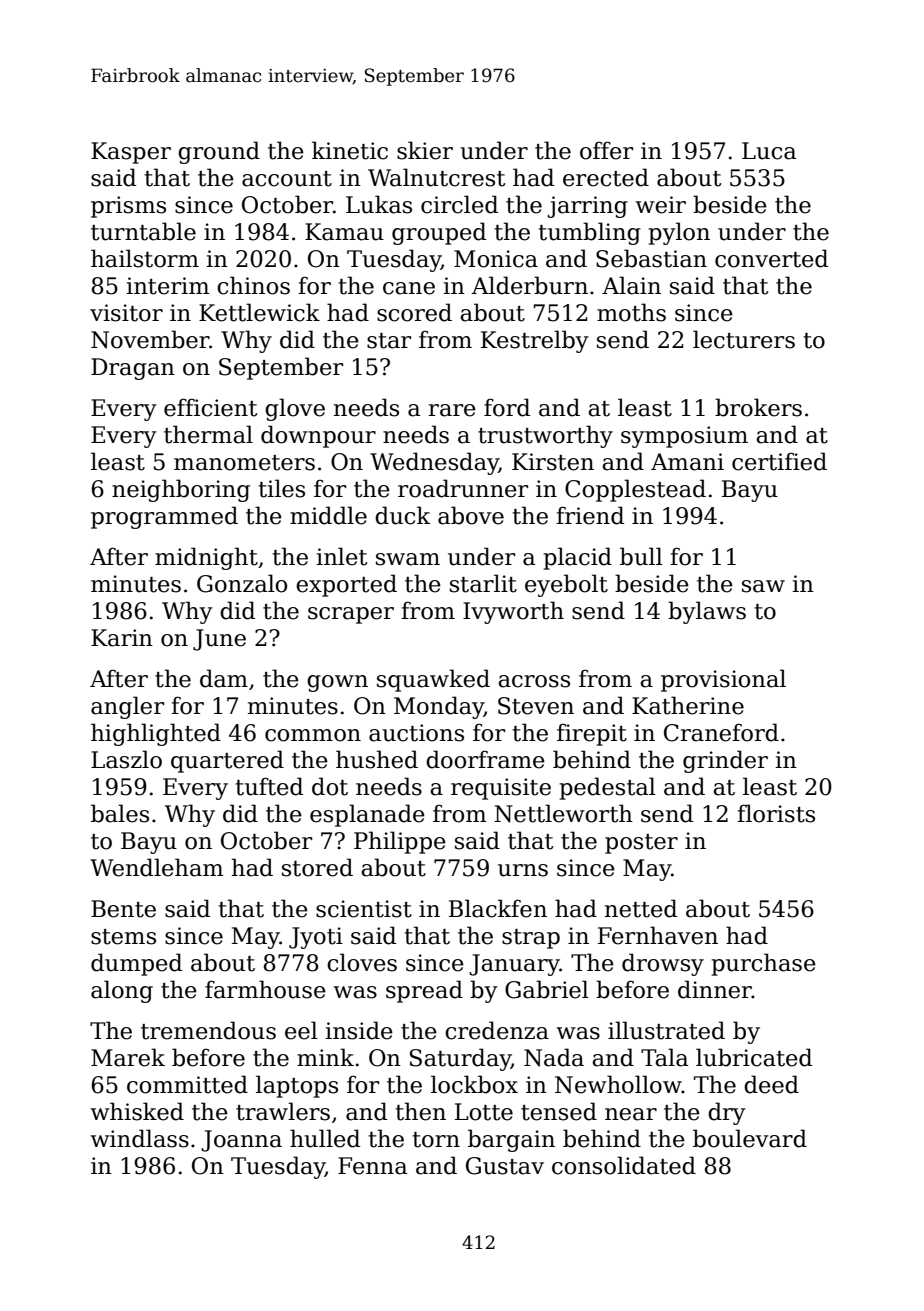  What do you see at coordinates (219, 152) in the screenshot?
I see `ground` at bounding box center [219, 152].
